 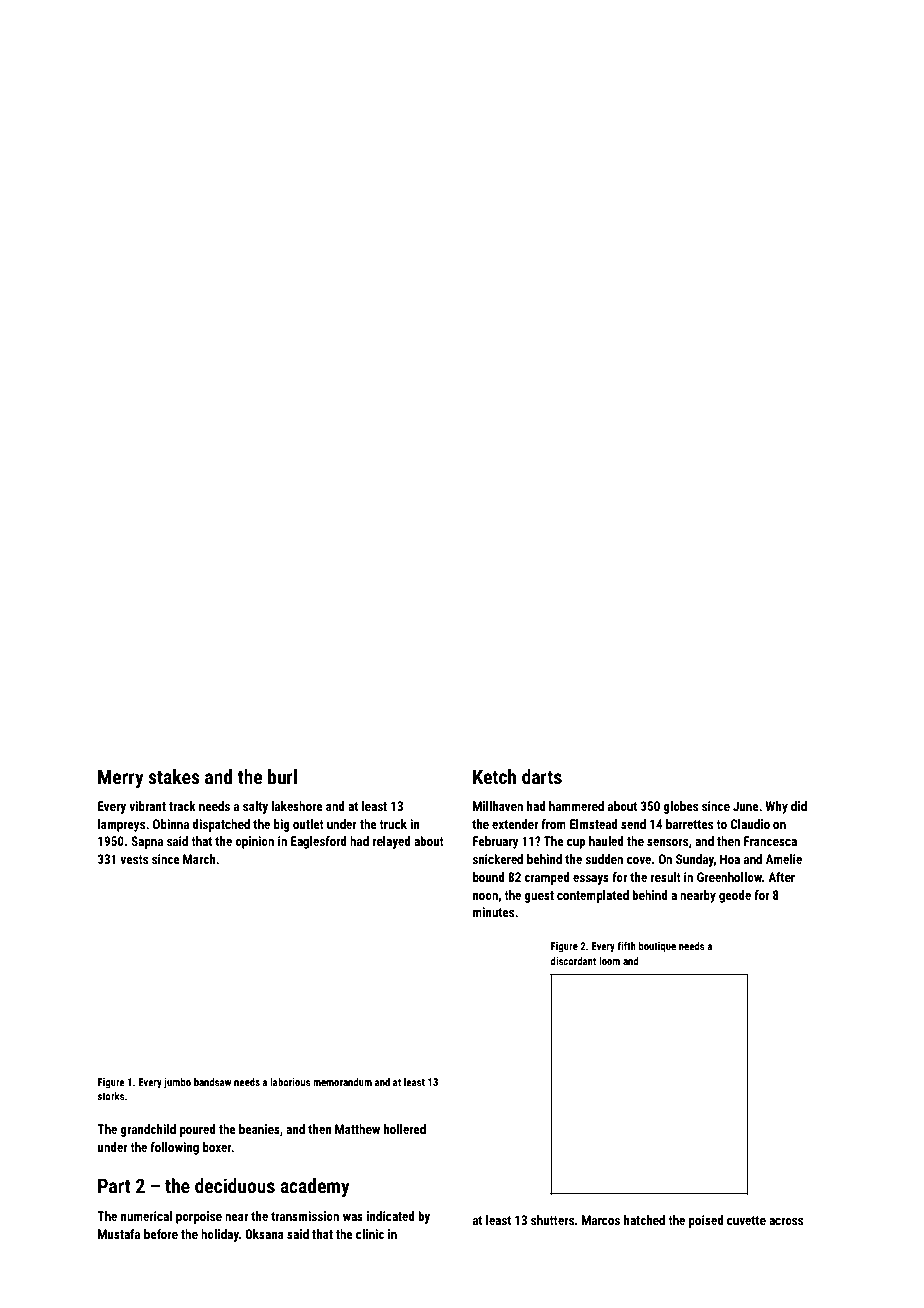 I want to click on hollered, so click(x=405, y=1129).
